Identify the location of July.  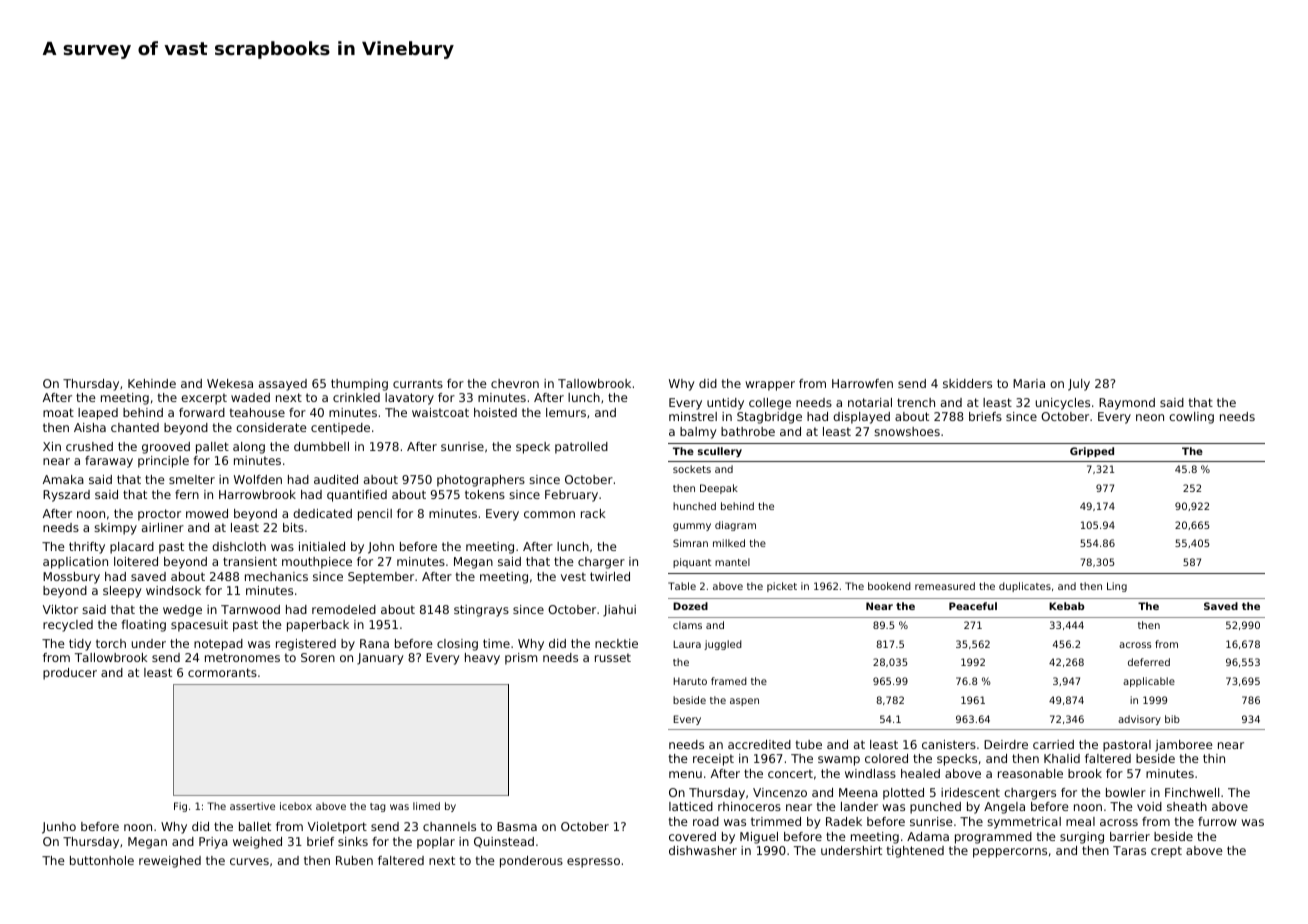
(1079, 385).
